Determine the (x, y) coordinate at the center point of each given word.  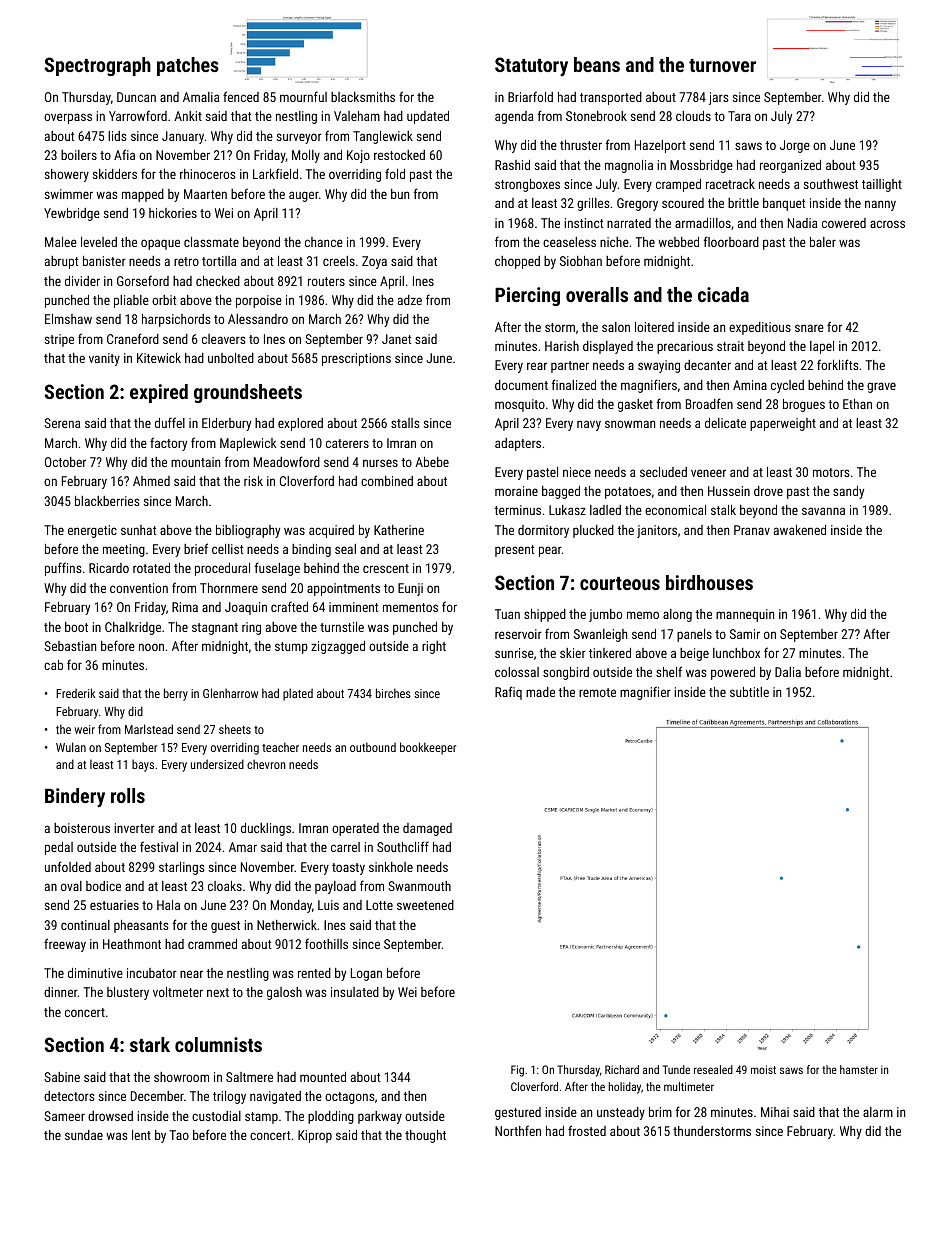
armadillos (703, 223)
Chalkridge (133, 628)
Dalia (788, 672)
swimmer (69, 194)
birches (393, 693)
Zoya (374, 262)
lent (141, 1135)
